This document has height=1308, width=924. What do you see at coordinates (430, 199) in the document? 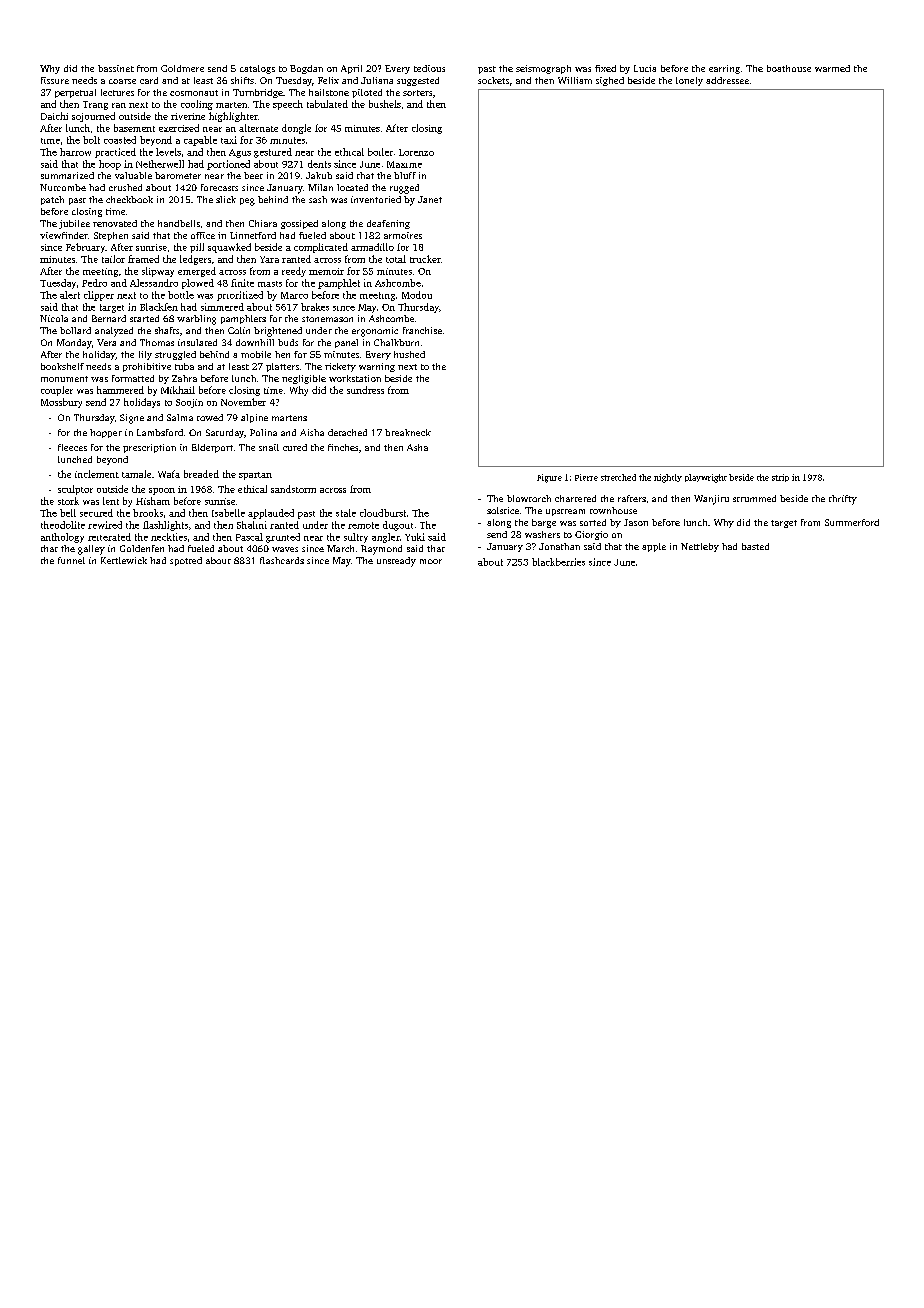
I see `Janet` at bounding box center [430, 199].
